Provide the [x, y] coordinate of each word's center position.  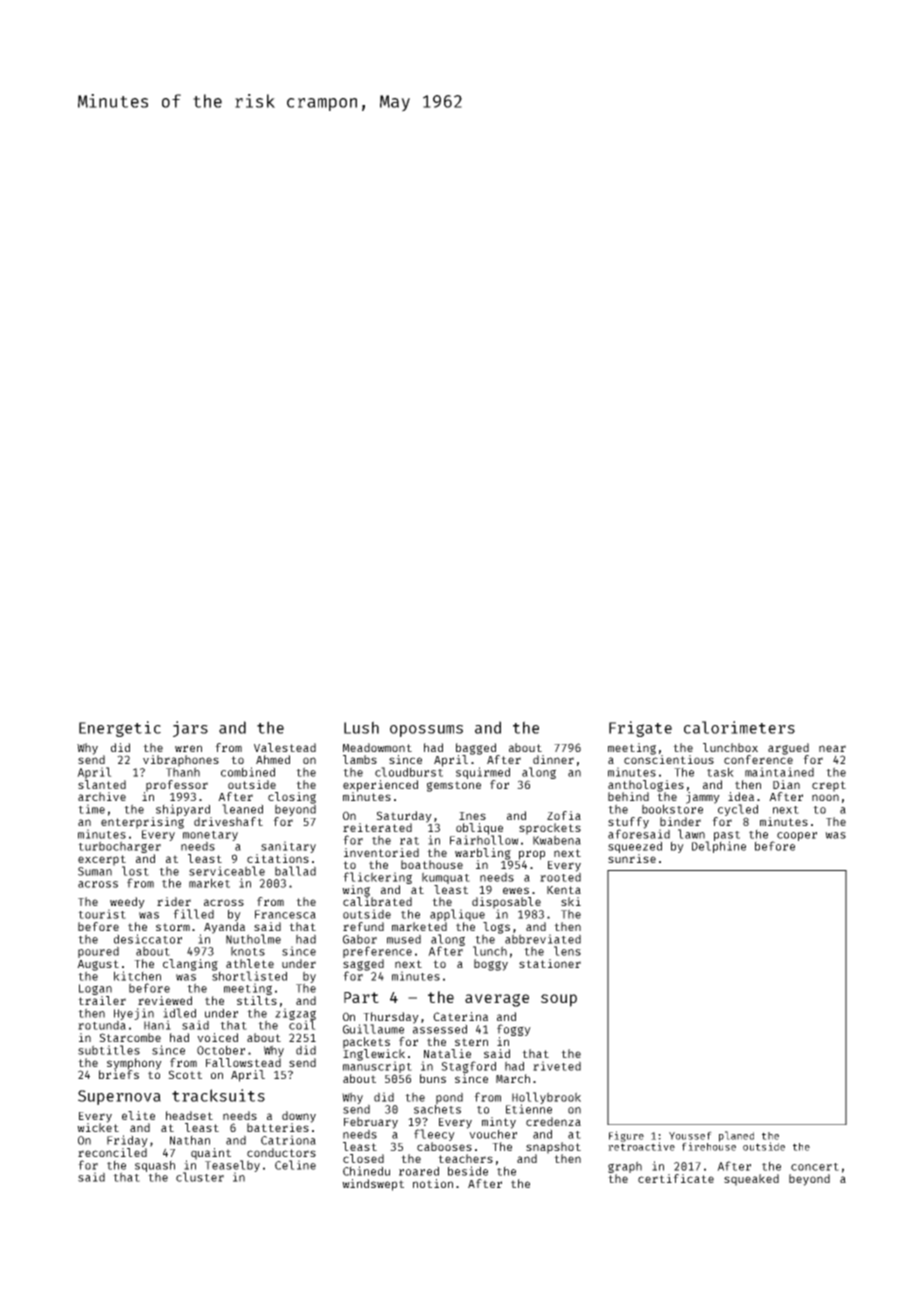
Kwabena [557, 840]
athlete [250, 963]
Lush [361, 727]
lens [567, 951]
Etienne [529, 1109]
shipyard [183, 810]
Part [361, 997]
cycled [738, 810]
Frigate [640, 729]
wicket [98, 1127]
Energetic [120, 729]
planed [736, 1136]
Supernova [119, 1097]
